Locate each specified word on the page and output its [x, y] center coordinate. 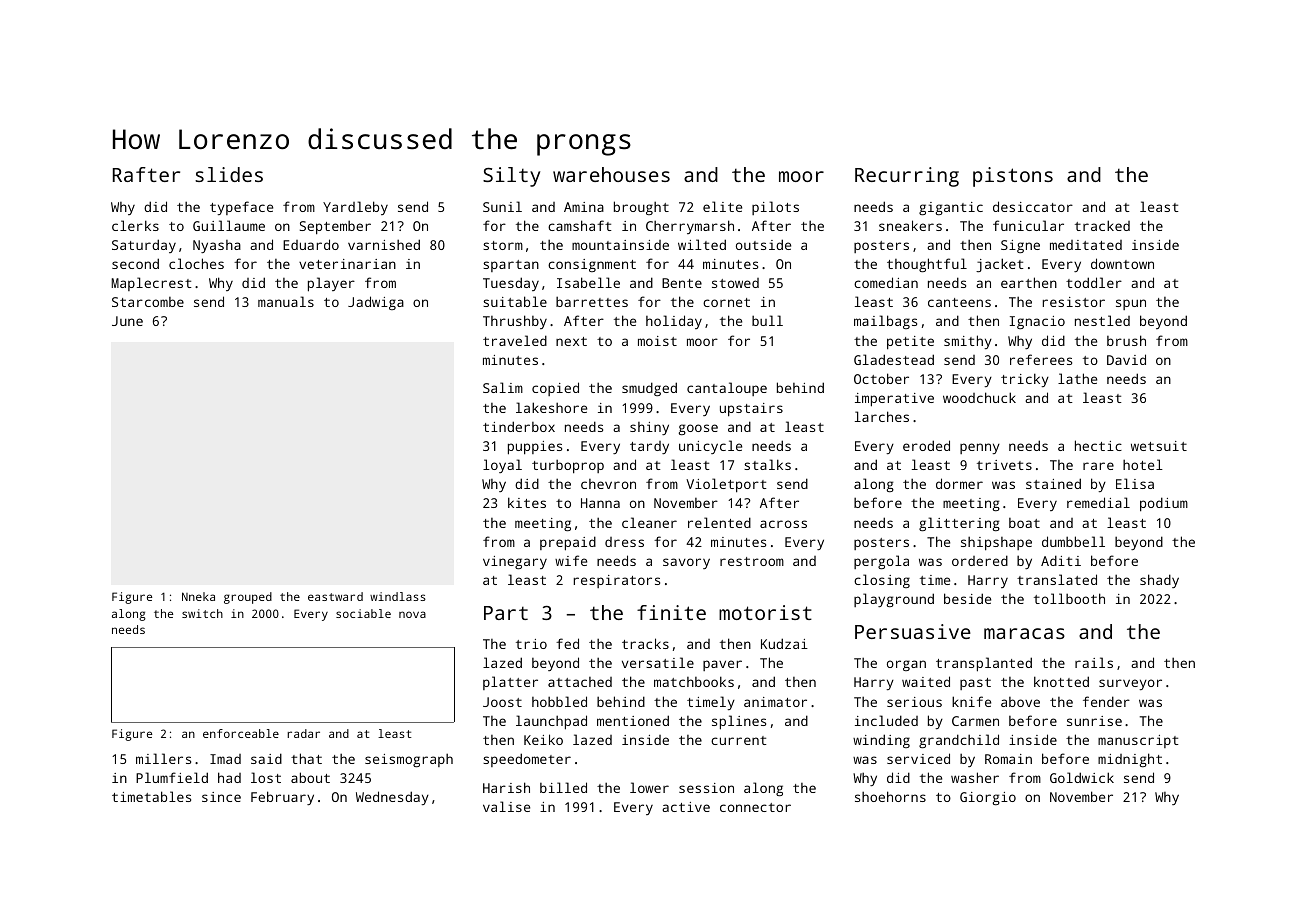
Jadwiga [376, 303]
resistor [1074, 302]
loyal [502, 466]
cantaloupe [727, 389]
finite [671, 612]
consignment [592, 265]
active [686, 807]
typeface [241, 208]
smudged [649, 389]
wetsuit [1159, 446]
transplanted [984, 664]
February [282, 798]
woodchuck [979, 397]
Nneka [198, 596]
